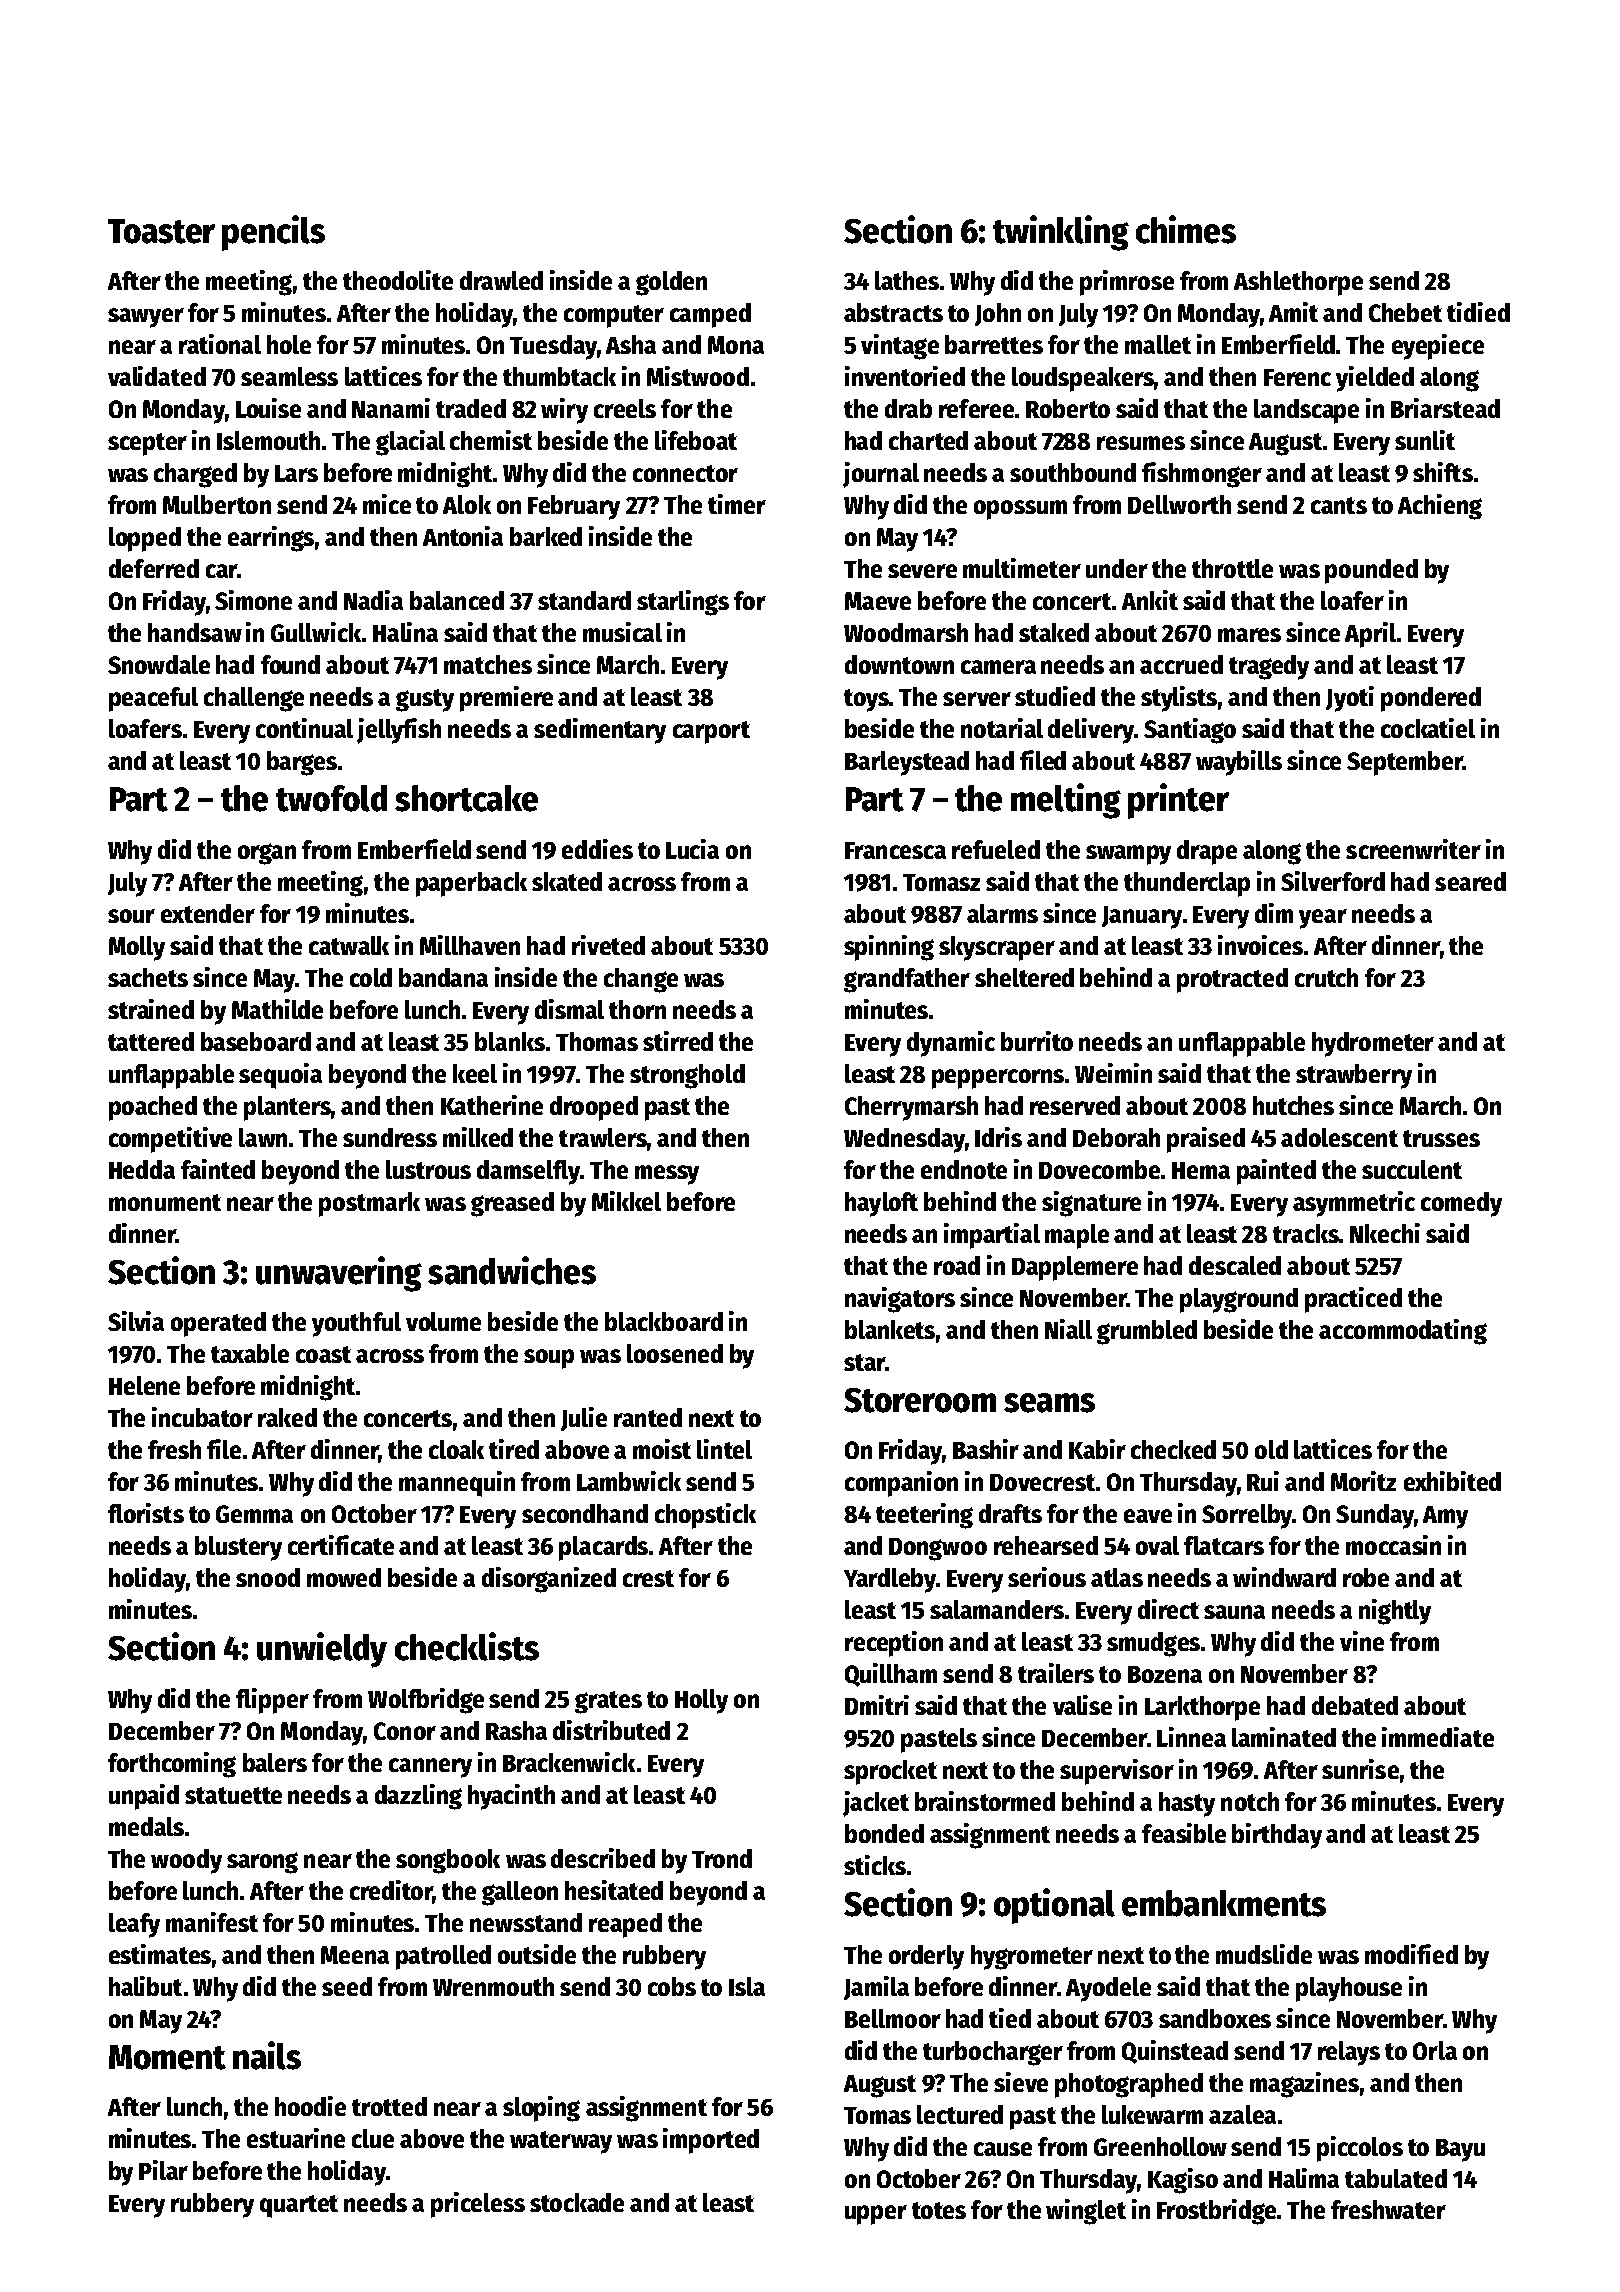 The image size is (1620, 2292). What do you see at coordinates (1470, 881) in the image?
I see `seared` at bounding box center [1470, 881].
